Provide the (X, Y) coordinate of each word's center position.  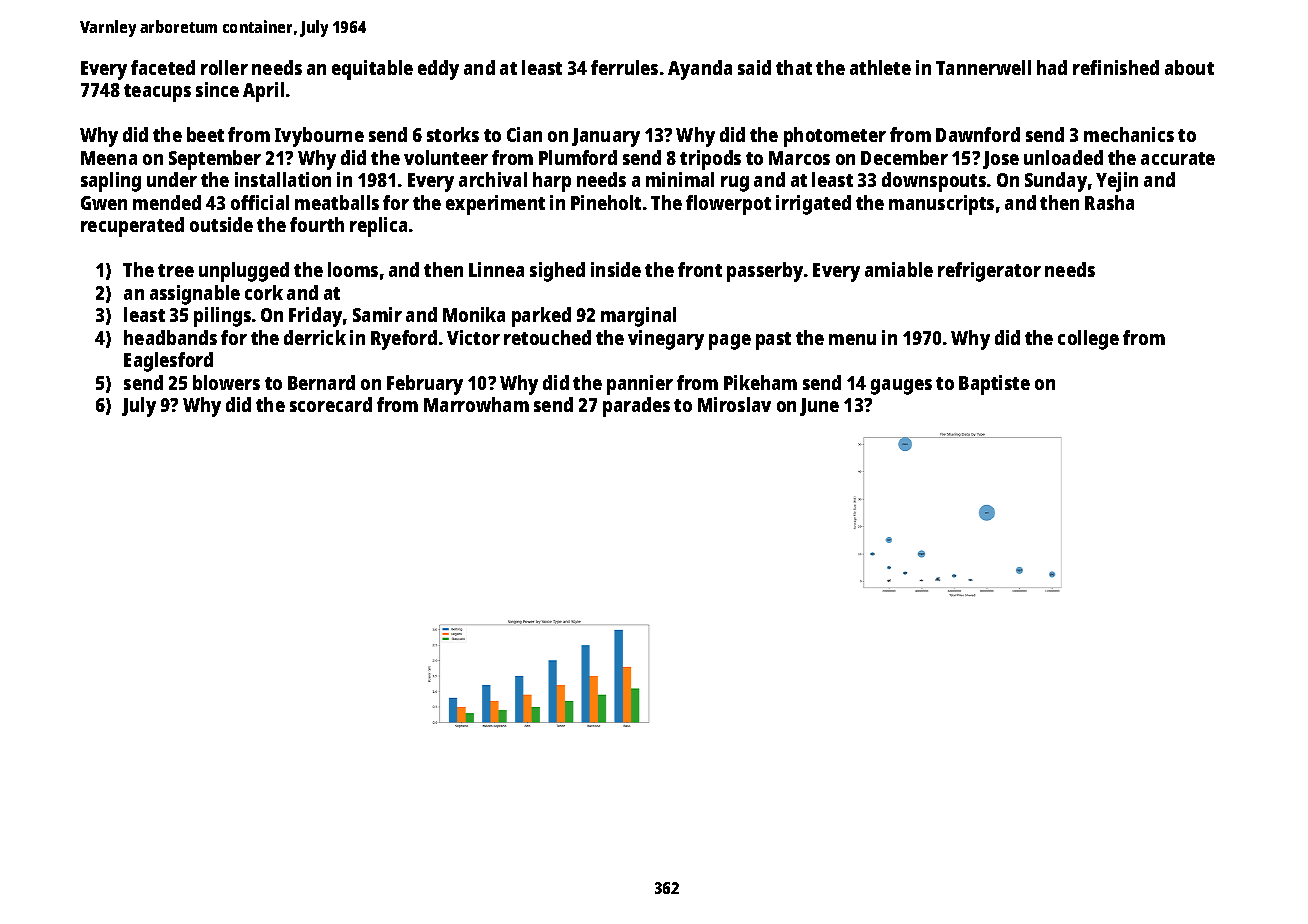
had (1052, 67)
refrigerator (989, 272)
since (217, 89)
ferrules (624, 67)
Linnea (496, 269)
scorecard (331, 404)
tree (176, 270)
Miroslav (734, 404)
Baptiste (994, 385)
